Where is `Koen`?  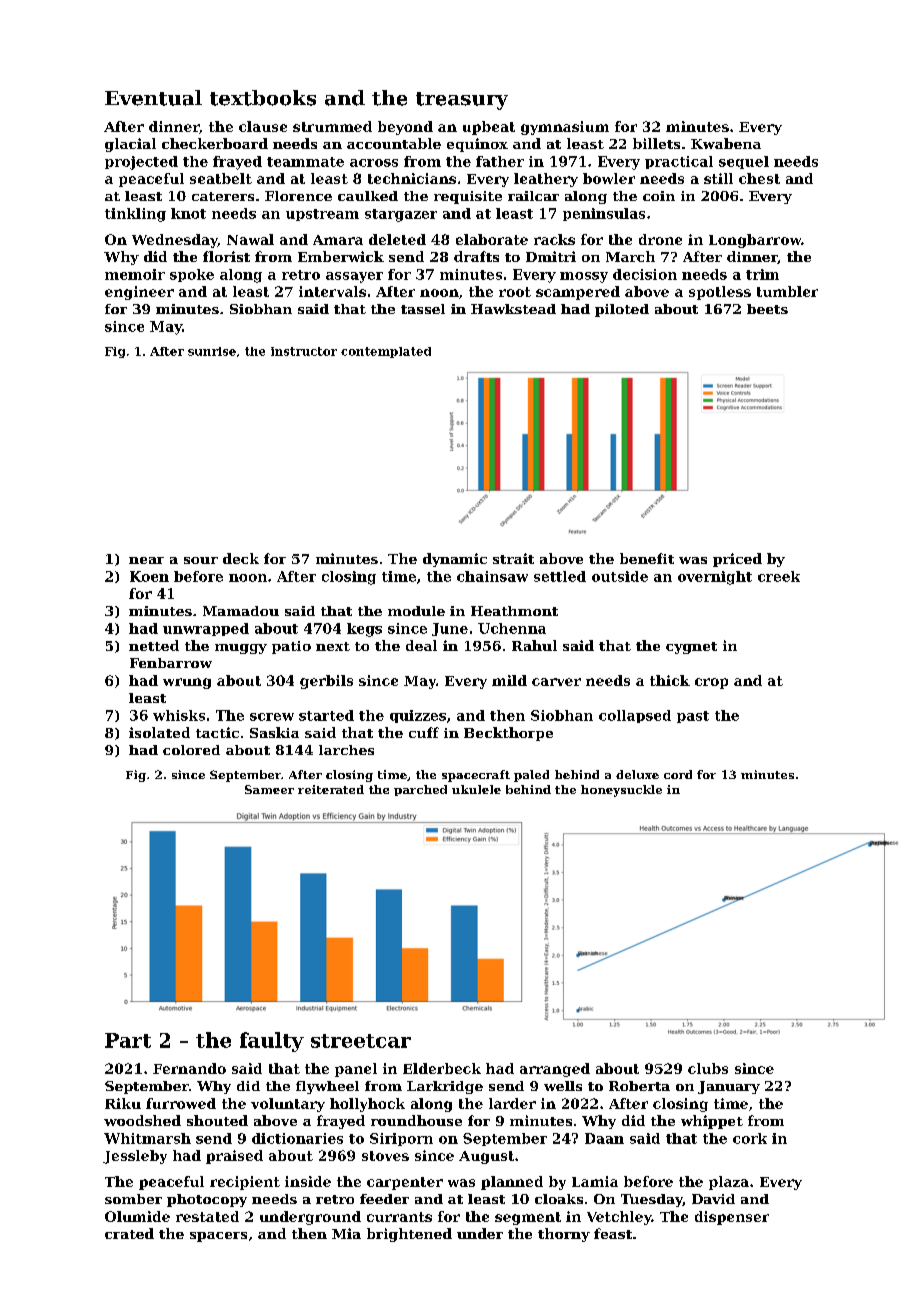 Koen is located at coordinates (149, 576).
